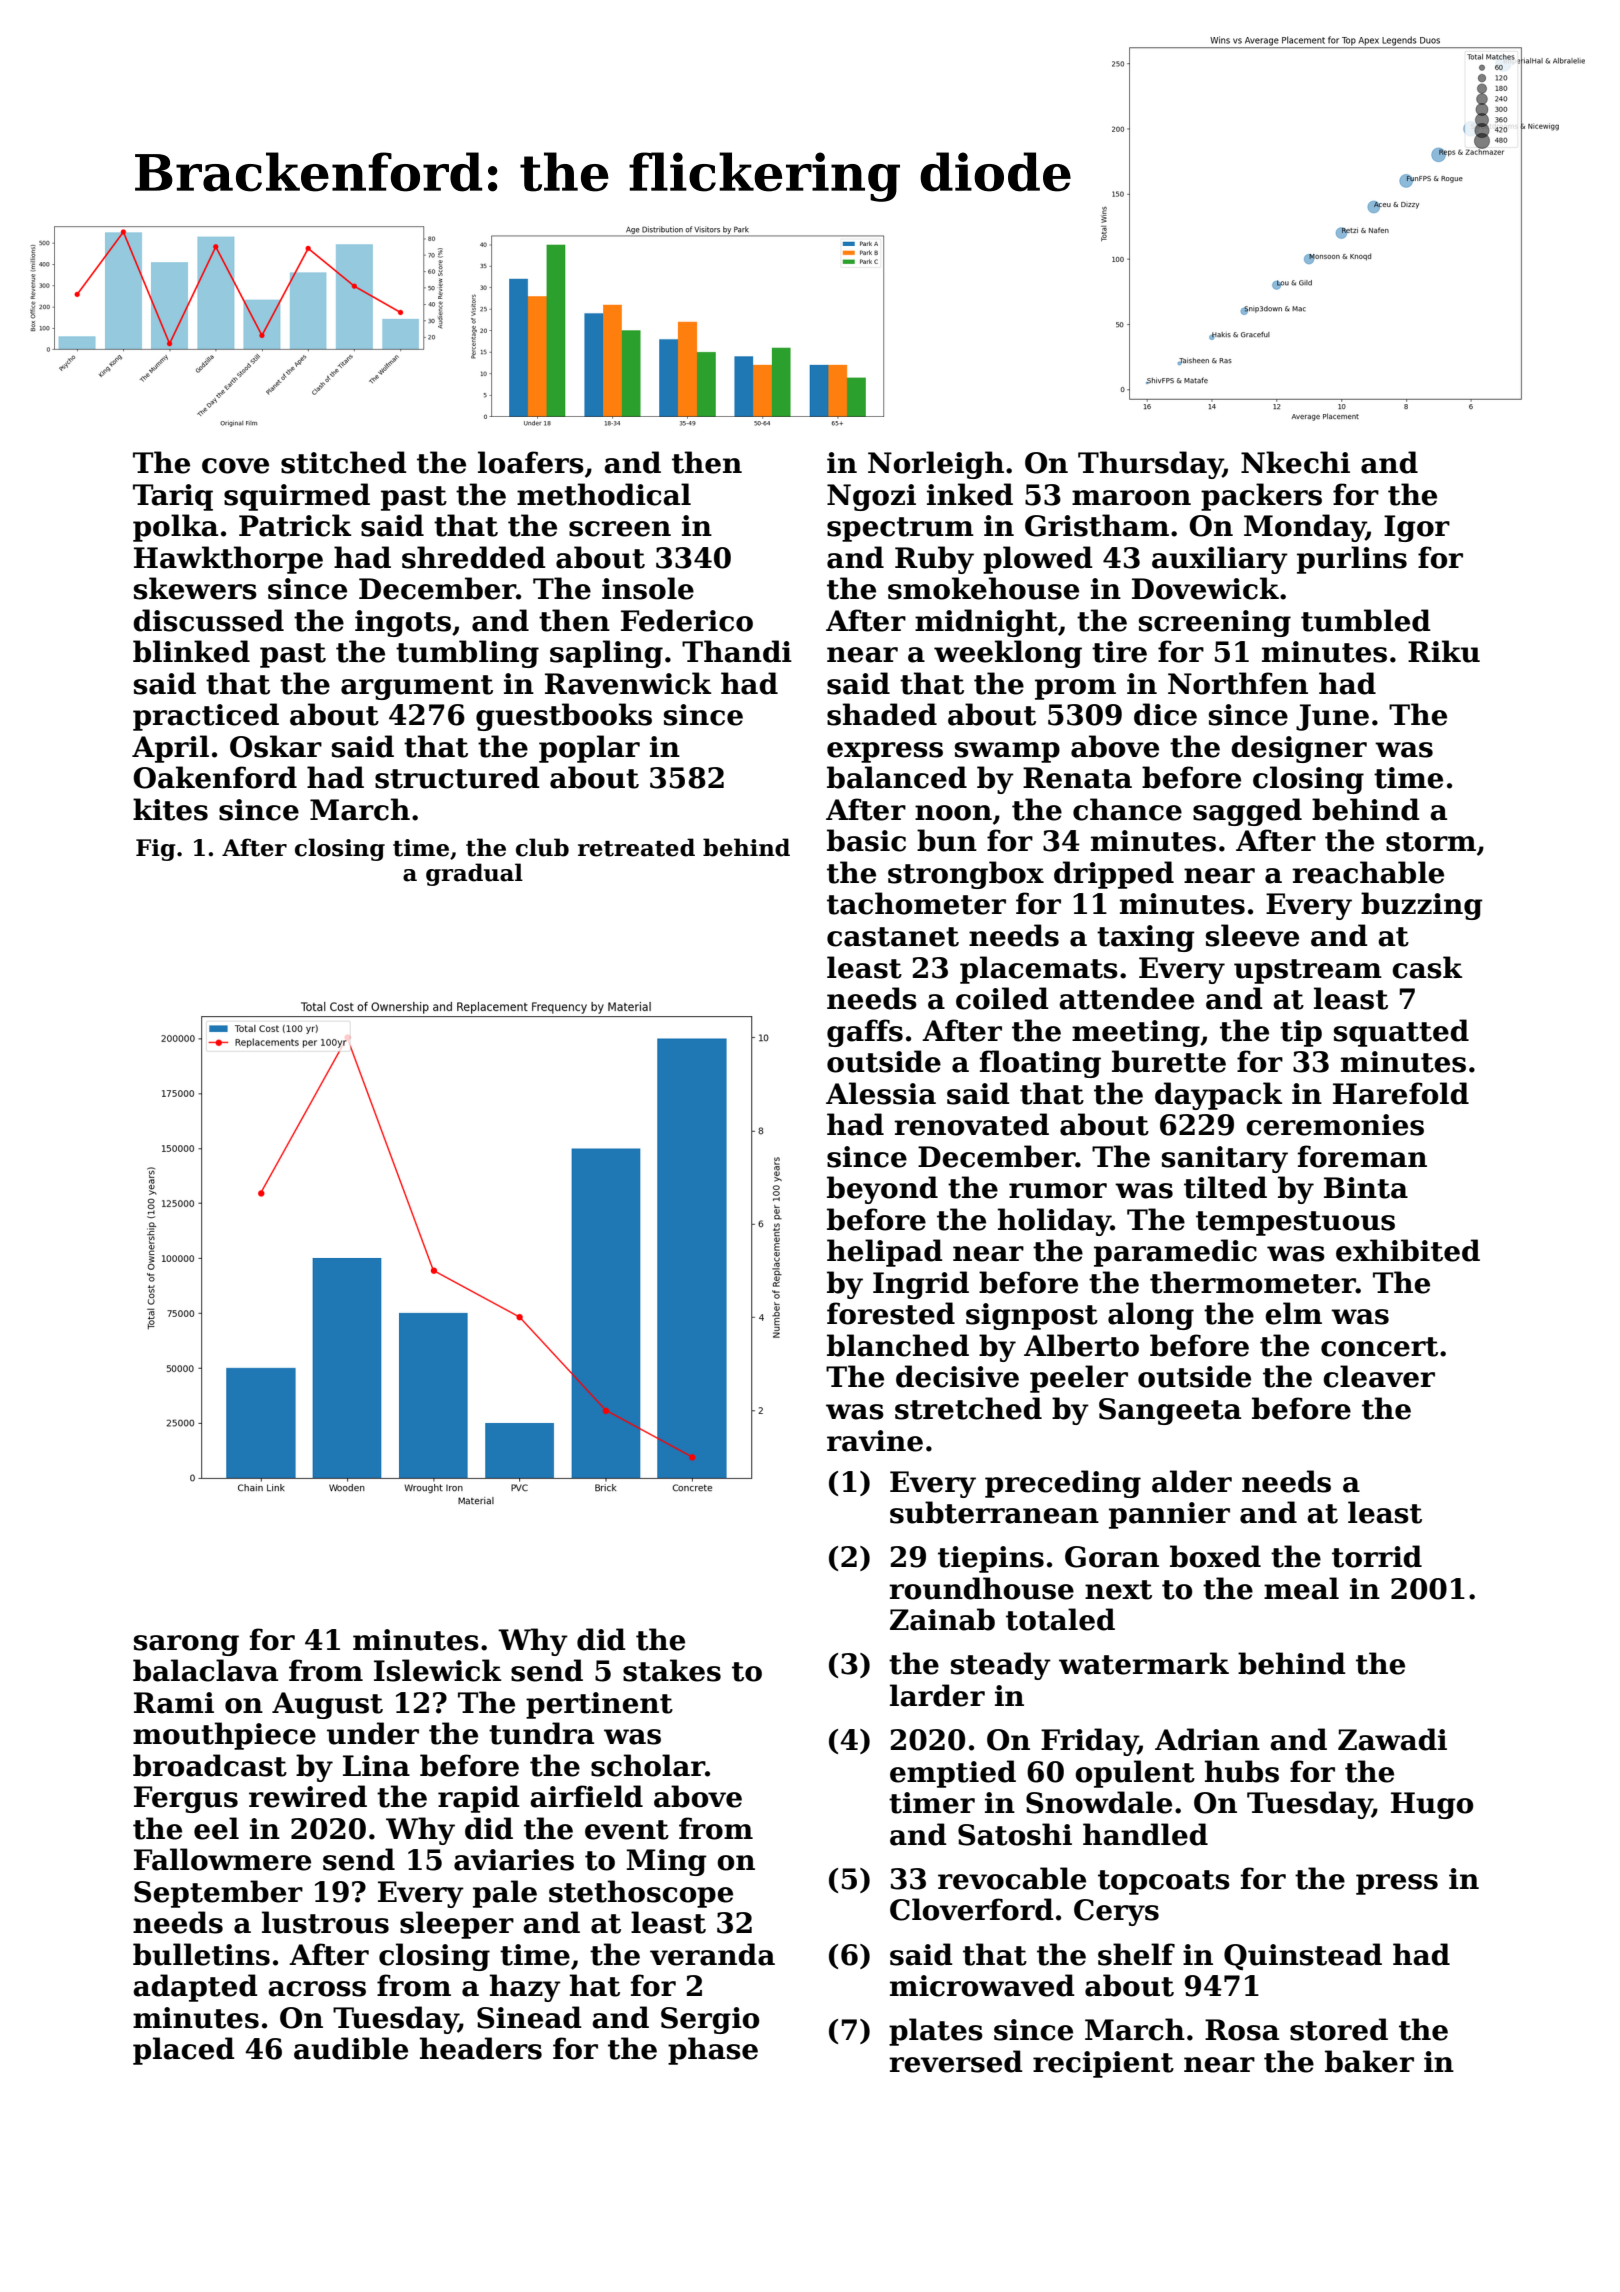 This screenshot has width=1620, height=2292. Describe the element at coordinates (1417, 528) in the screenshot. I see `Igor` at that location.
